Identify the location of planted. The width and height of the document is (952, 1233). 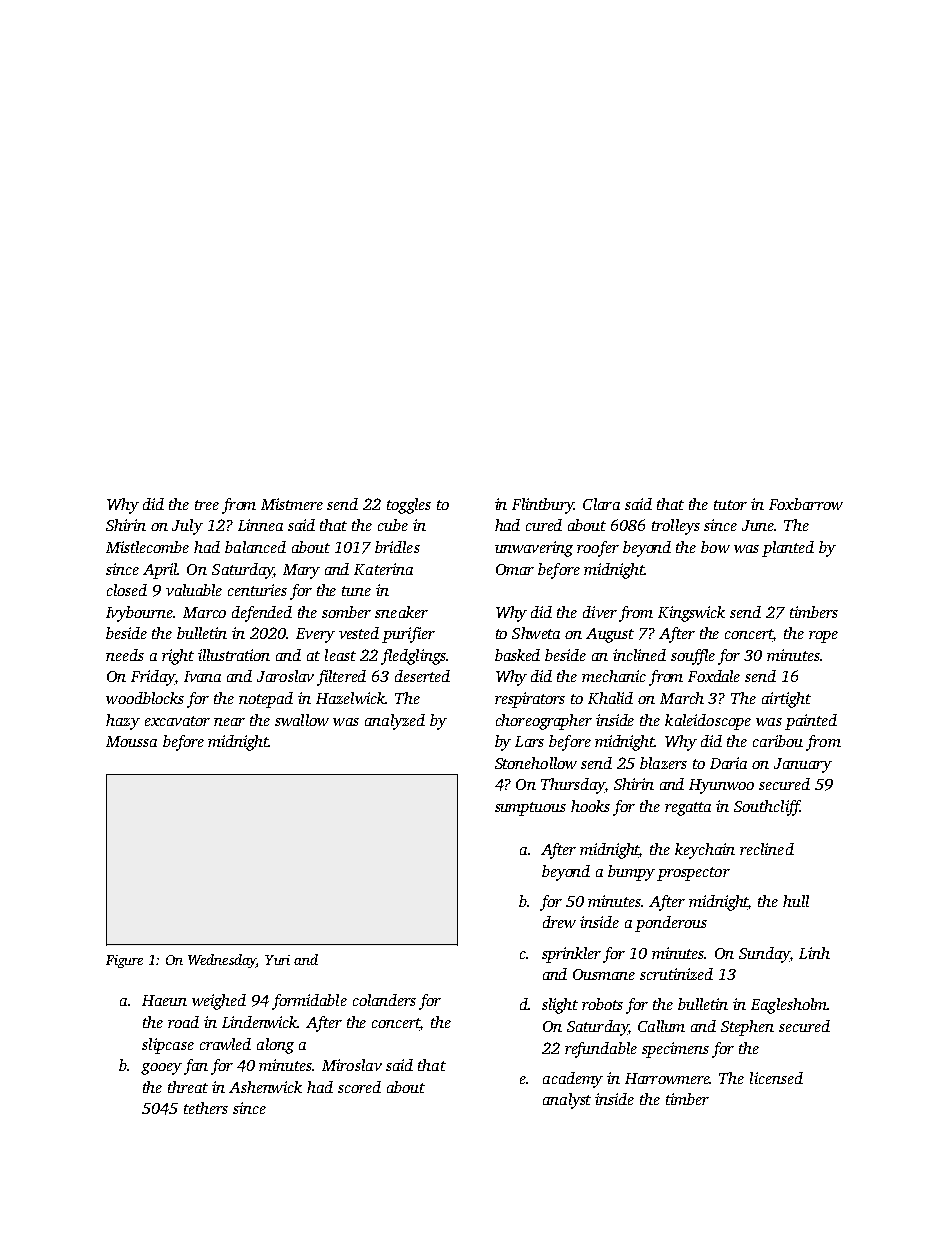
(788, 549).
